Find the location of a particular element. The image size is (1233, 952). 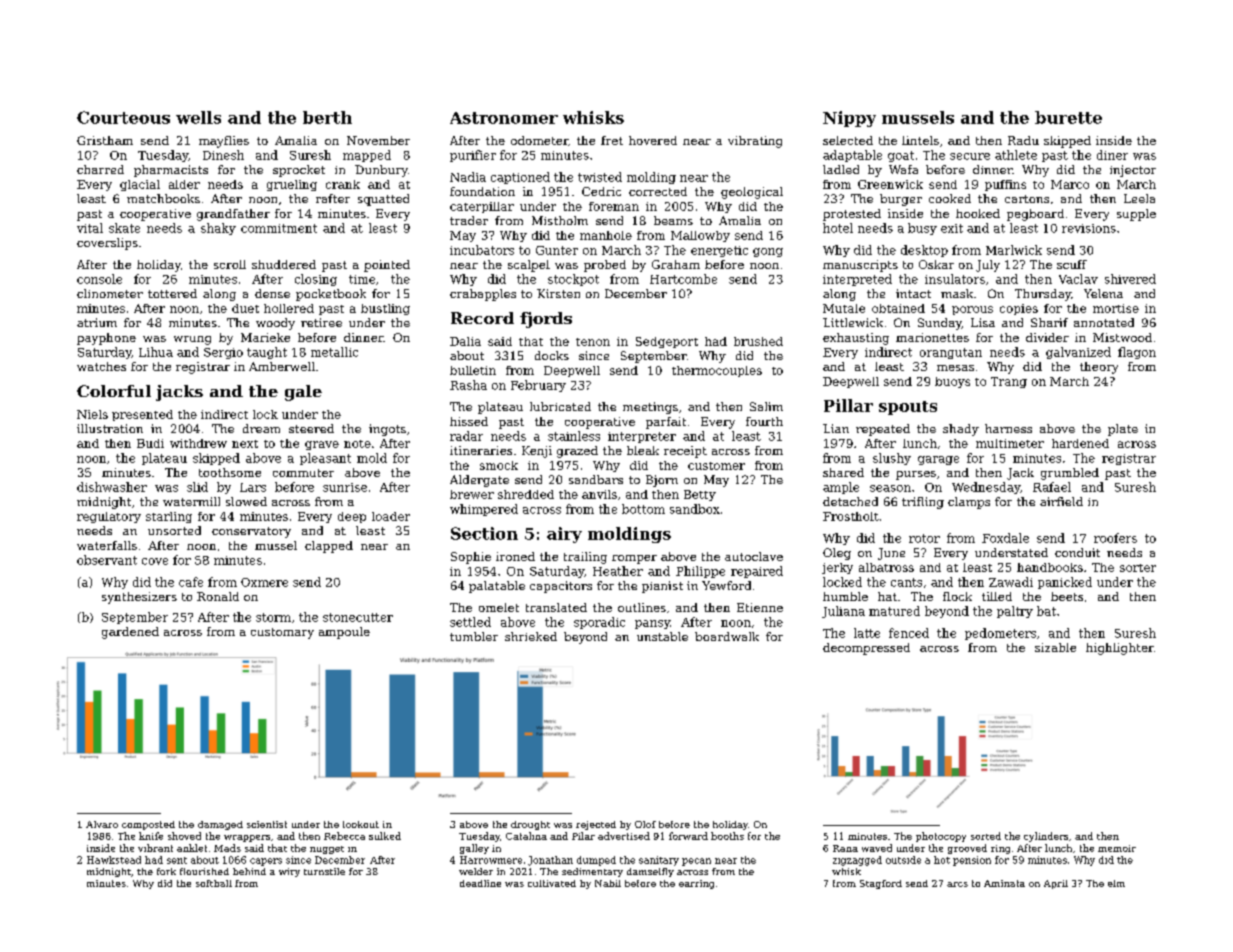

docks is located at coordinates (552, 355).
